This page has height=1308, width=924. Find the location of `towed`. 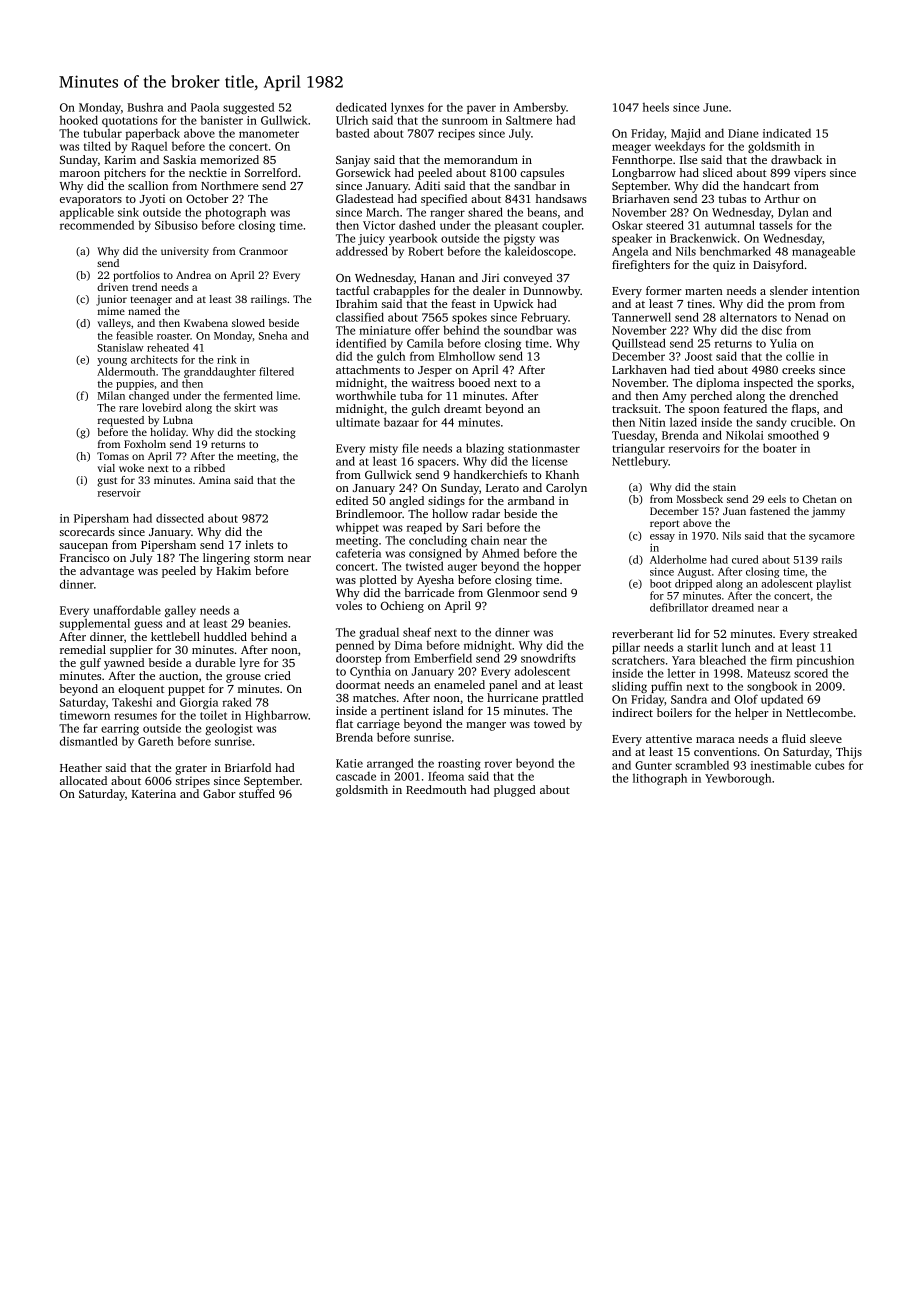

towed is located at coordinates (549, 723).
